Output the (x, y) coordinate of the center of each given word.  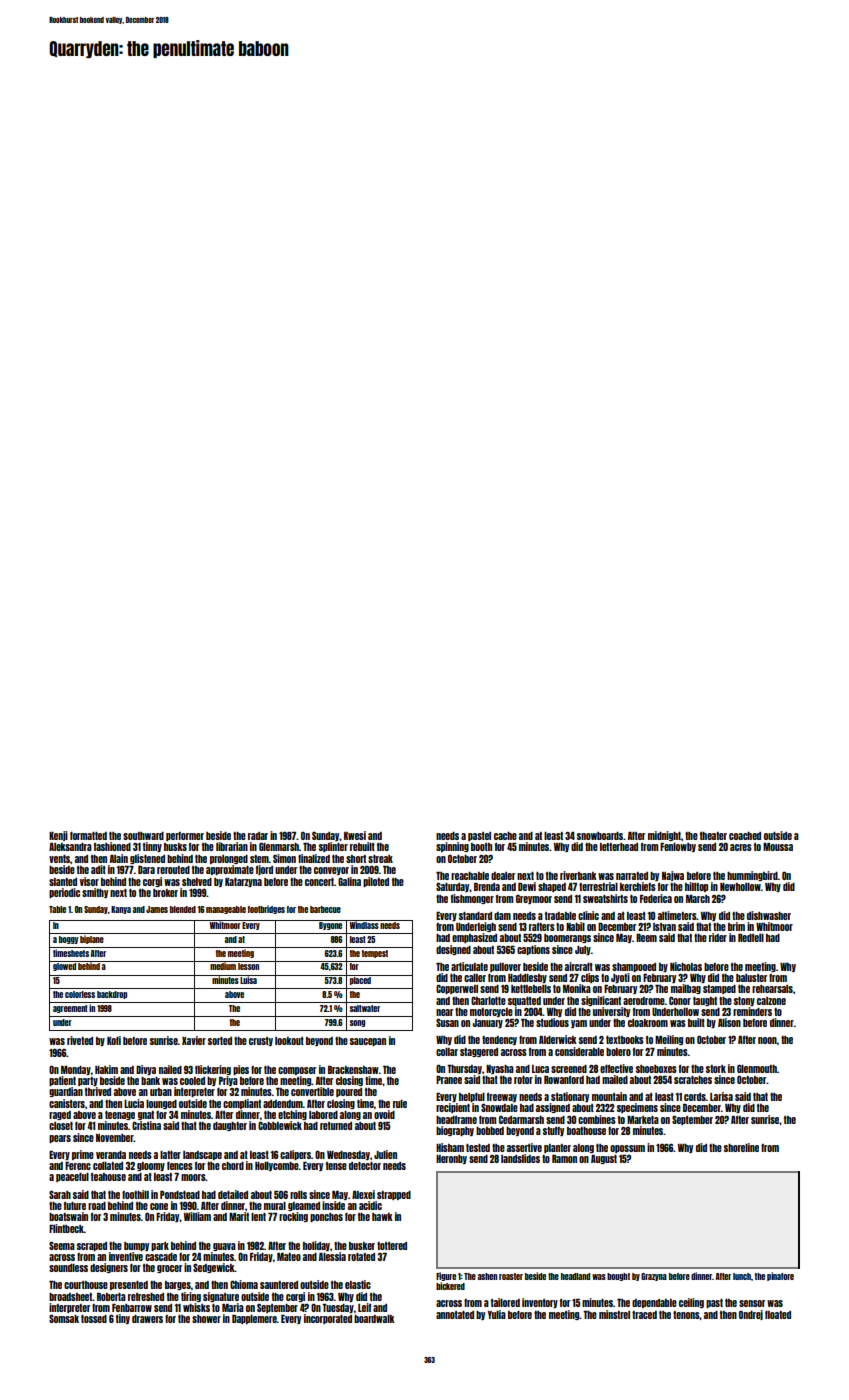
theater (713, 836)
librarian (232, 846)
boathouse (586, 1131)
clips (590, 978)
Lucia (134, 1103)
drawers (147, 1319)
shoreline (741, 1147)
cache (505, 836)
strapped (394, 1195)
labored (323, 1115)
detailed (233, 1194)
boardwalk (374, 1319)
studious (552, 1022)
